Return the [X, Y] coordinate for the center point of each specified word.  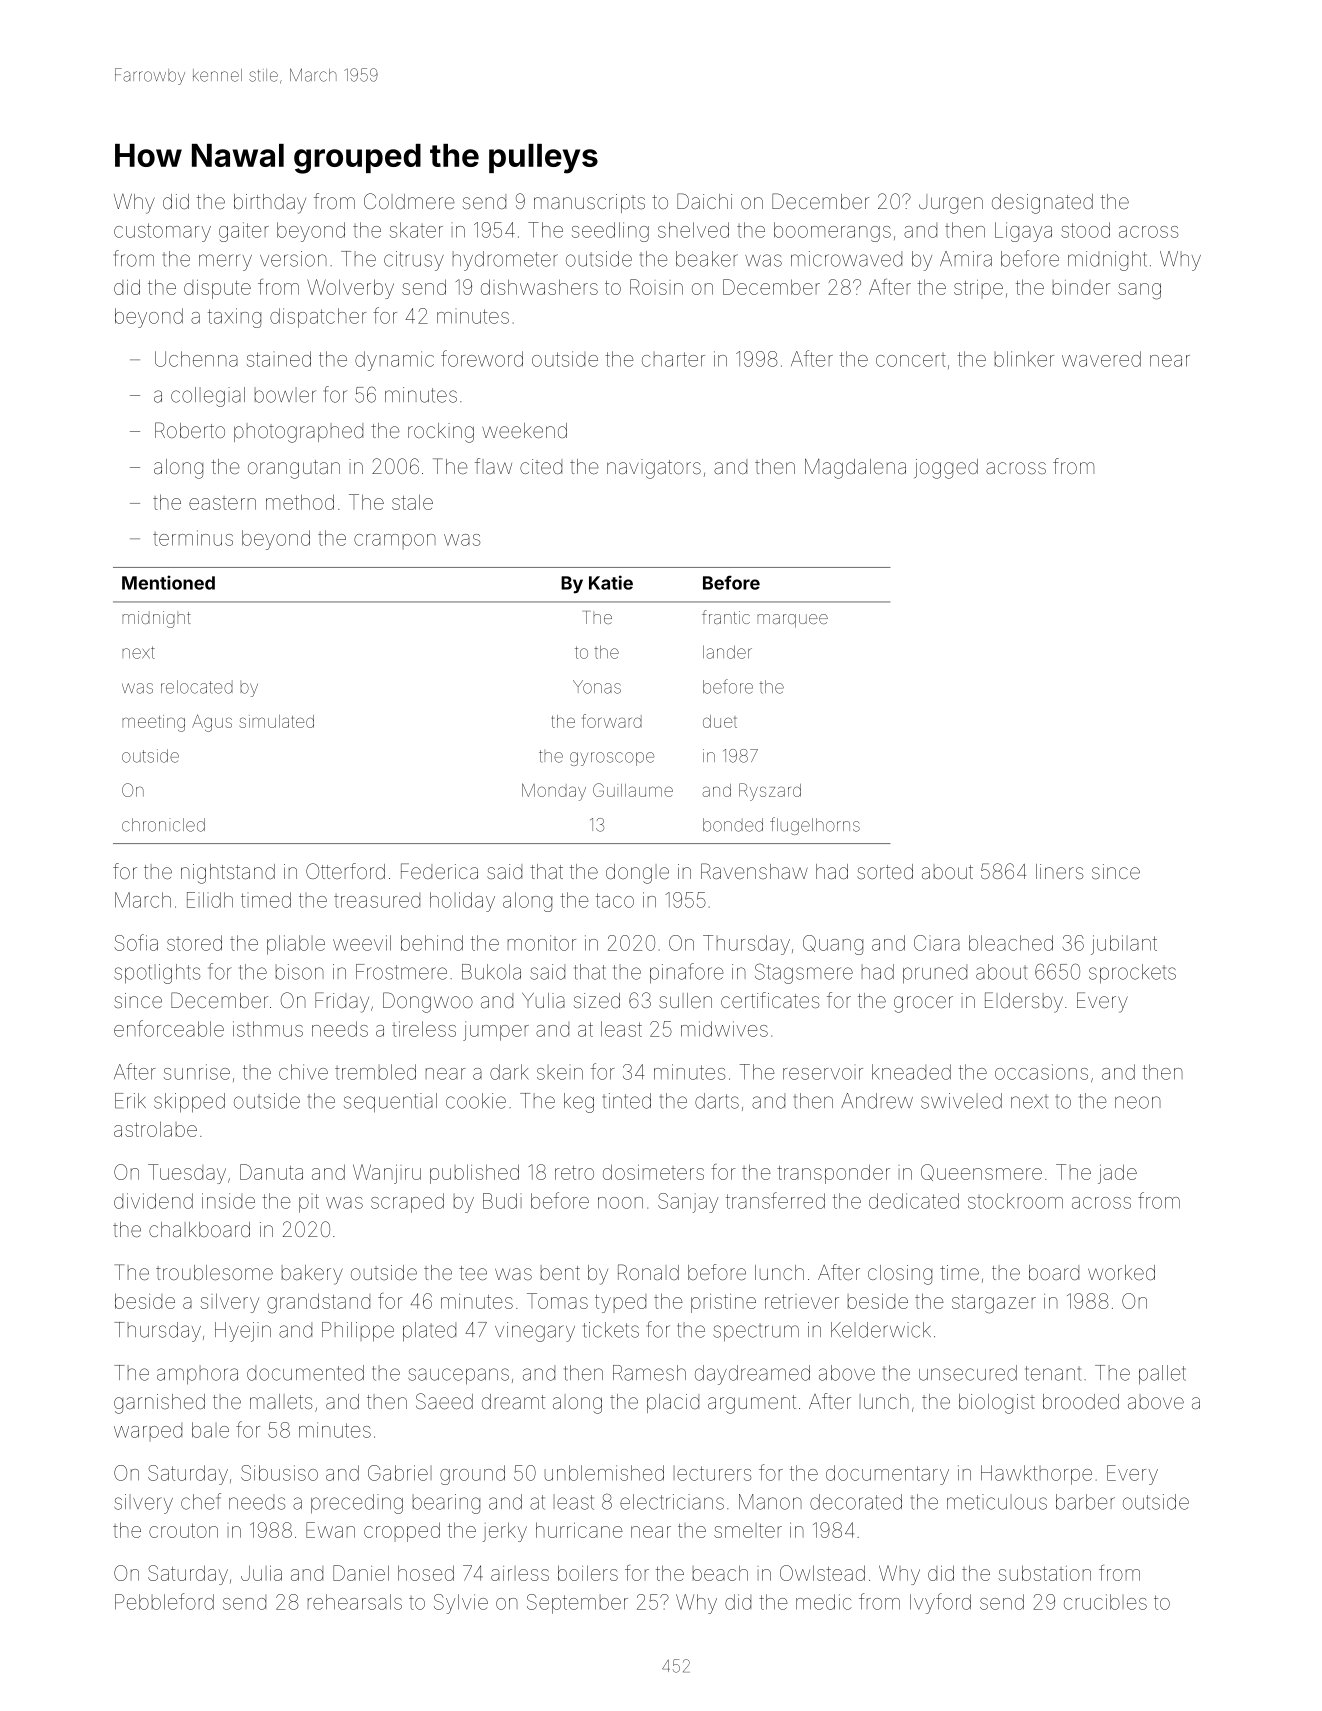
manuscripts [589, 203]
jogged [946, 469]
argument [752, 1404]
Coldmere [409, 201]
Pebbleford [164, 1601]
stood [1085, 230]
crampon [395, 541]
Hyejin [243, 1332]
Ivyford [940, 1603]
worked [1121, 1272]
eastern [222, 503]
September [577, 1604]
